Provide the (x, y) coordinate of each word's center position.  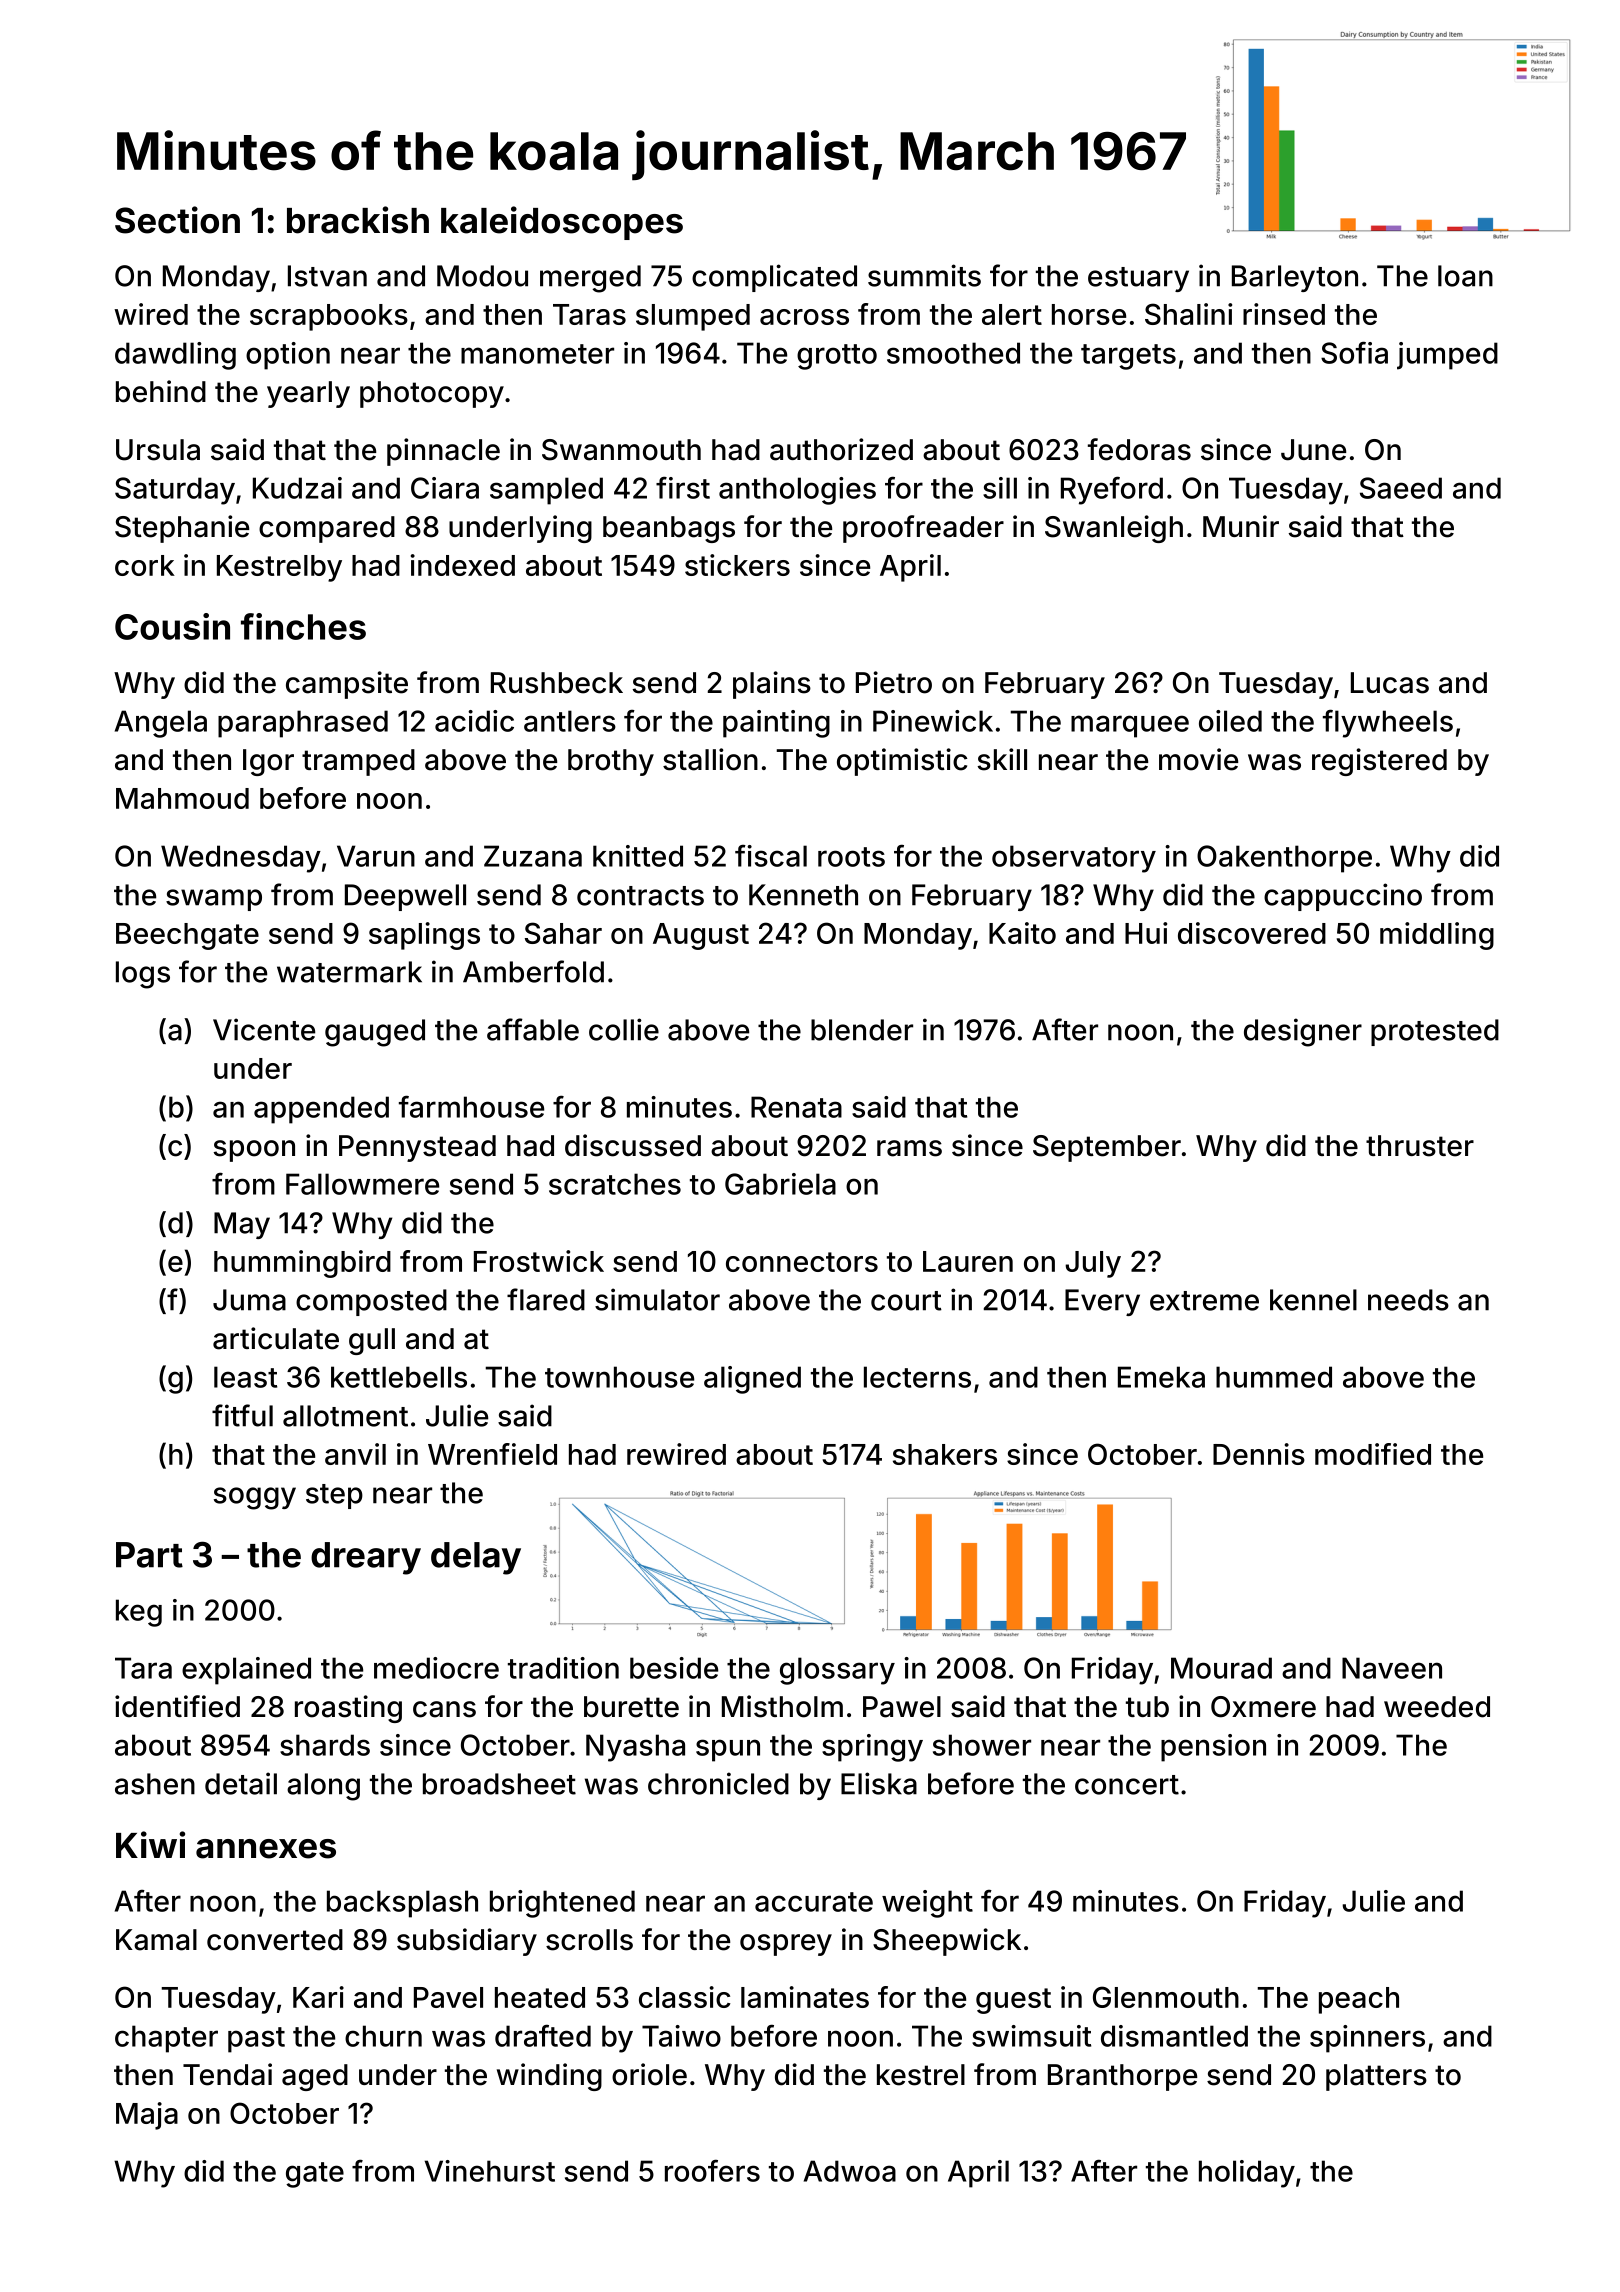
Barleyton (1295, 278)
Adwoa (850, 2171)
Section (177, 220)
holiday (1247, 2174)
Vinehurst (490, 2171)
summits (924, 275)
